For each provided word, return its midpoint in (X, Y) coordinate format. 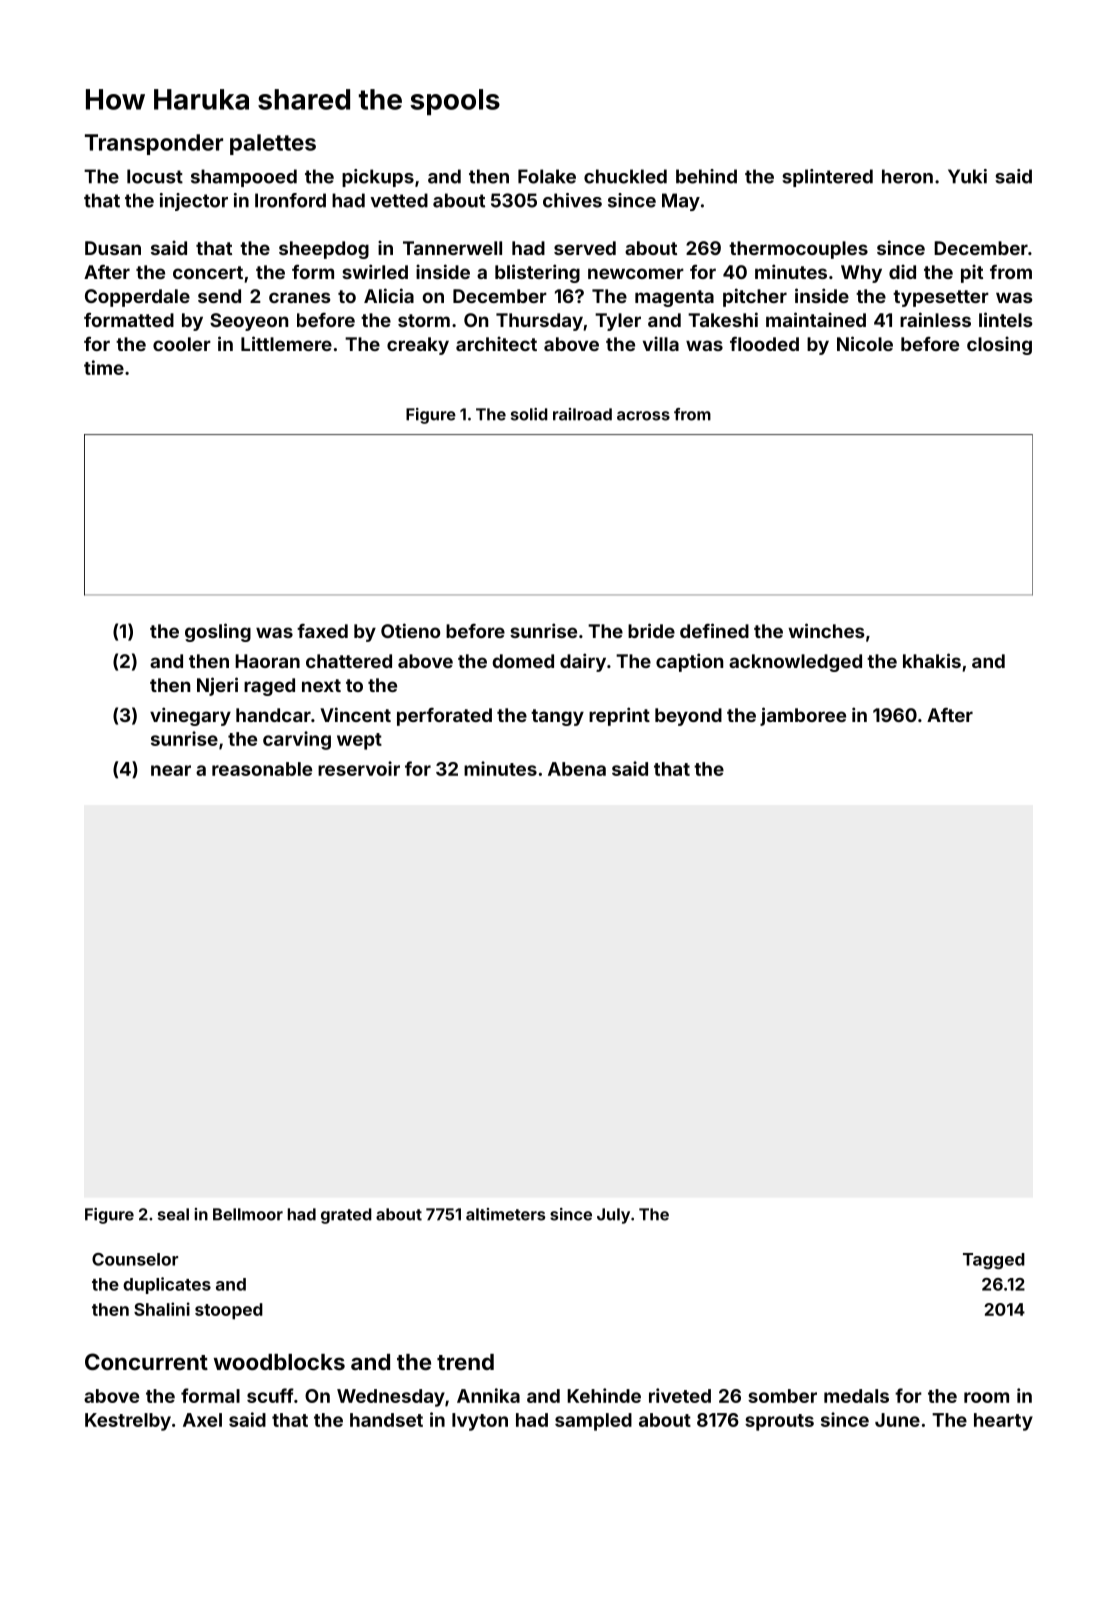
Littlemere (286, 343)
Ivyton (480, 1422)
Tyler (618, 322)
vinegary (190, 716)
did (902, 271)
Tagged (994, 1261)
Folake (547, 176)
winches (826, 630)
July (613, 1216)
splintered (827, 178)
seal (173, 1214)
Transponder (154, 144)
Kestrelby (128, 1422)
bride (651, 630)
